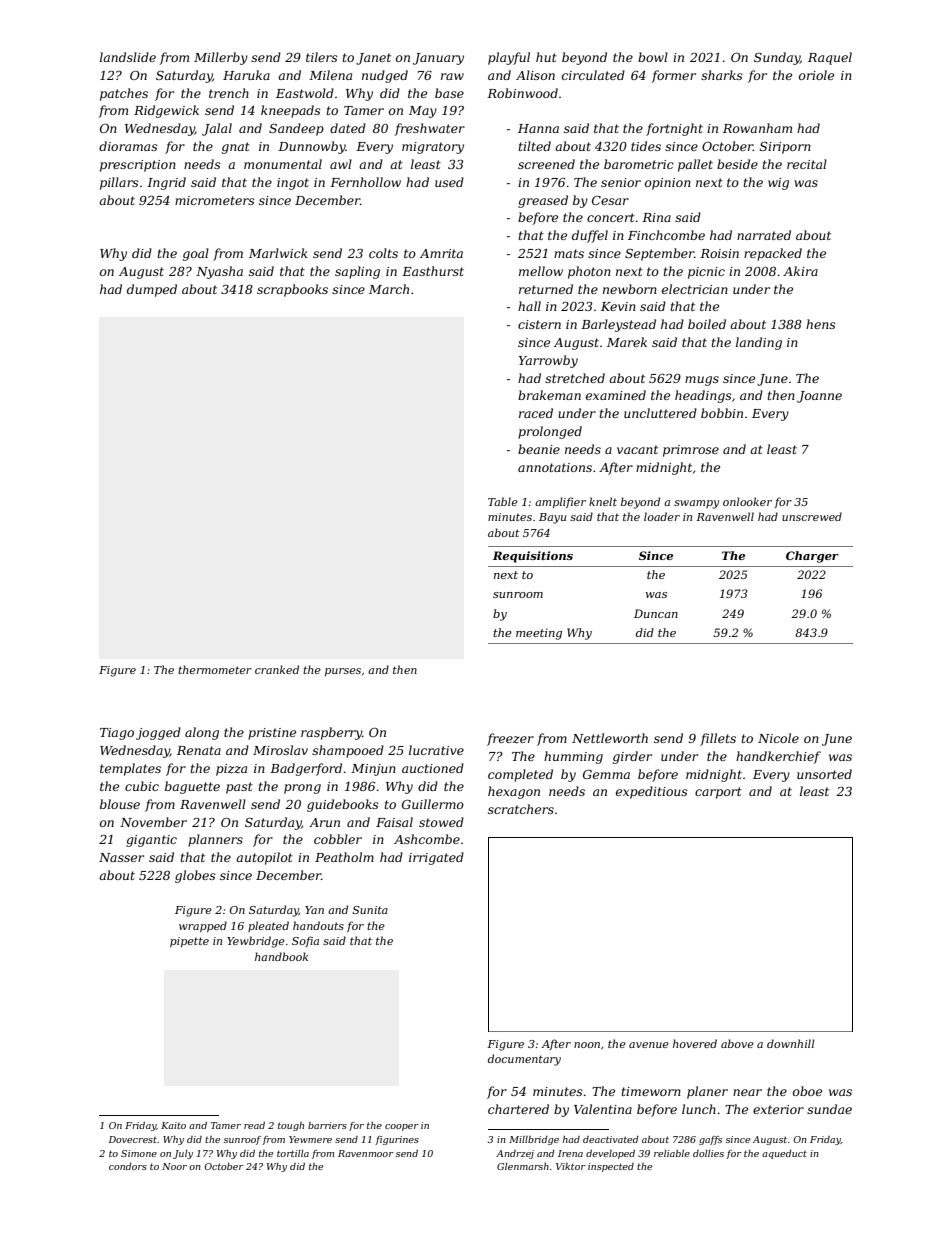 Image resolution: width=952 pixels, height=1233 pixels. What do you see at coordinates (521, 809) in the image?
I see `scratchers` at bounding box center [521, 809].
